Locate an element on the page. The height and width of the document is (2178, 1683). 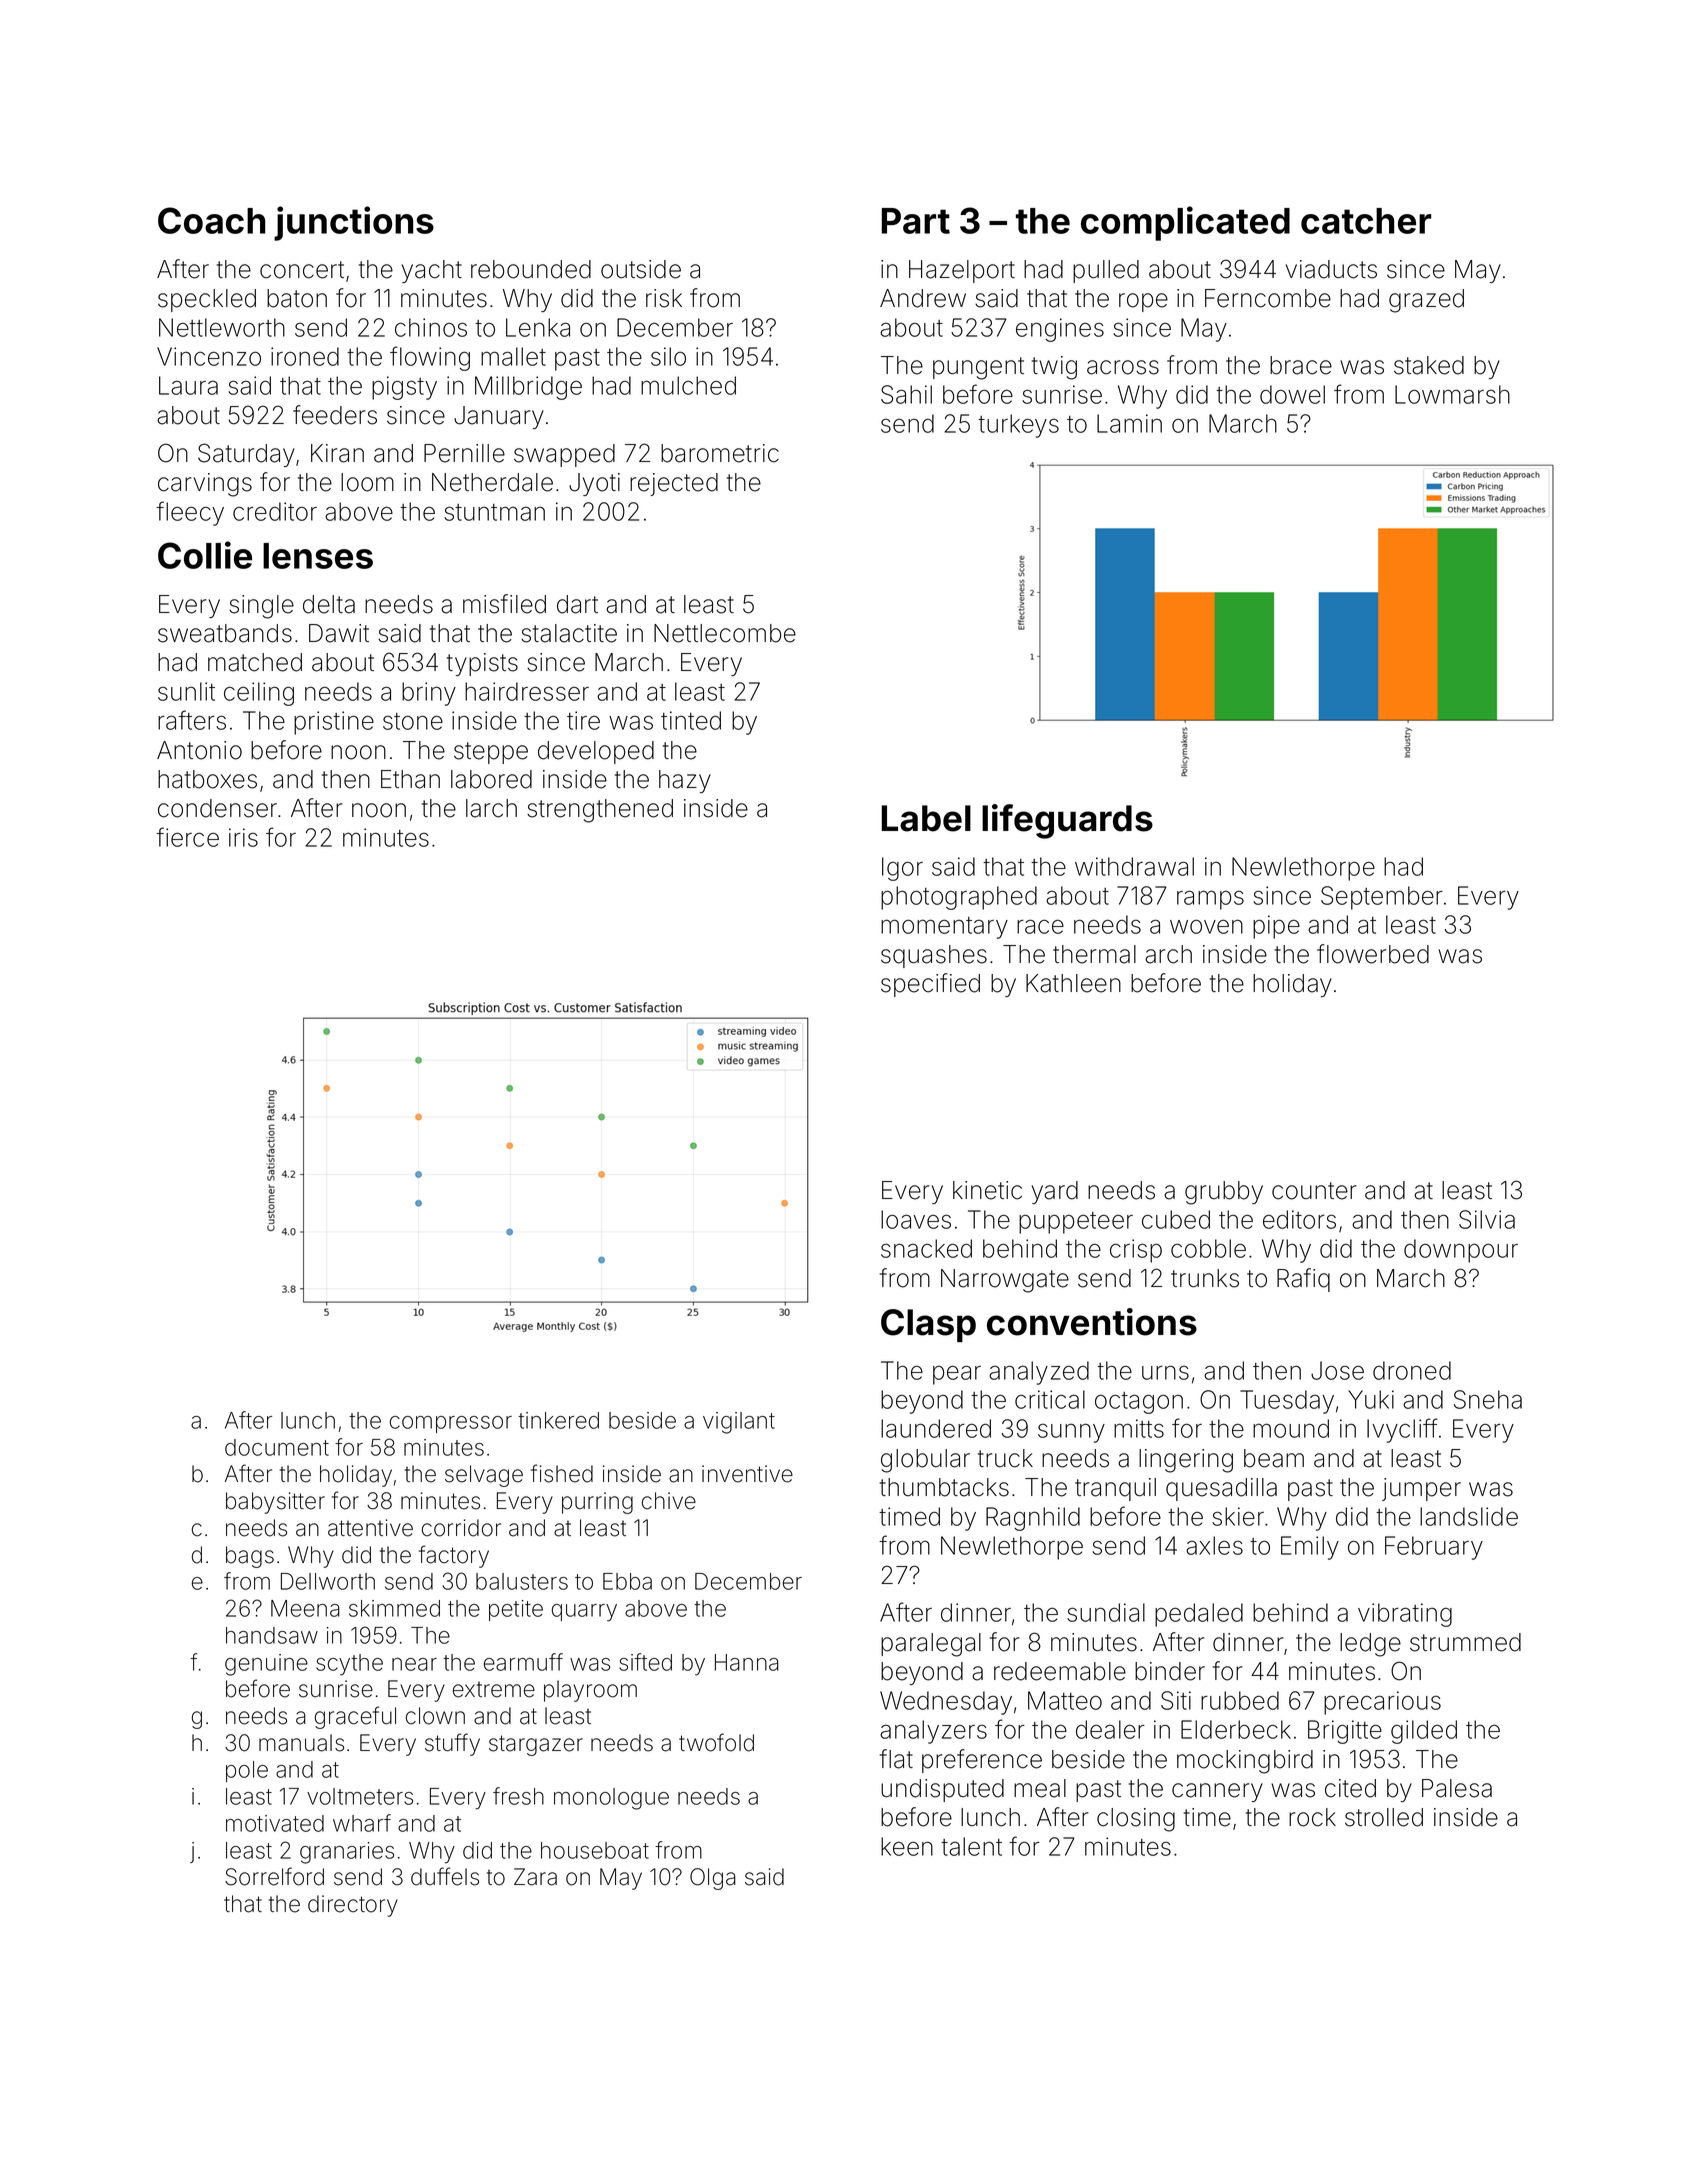
pristine is located at coordinates (334, 723).
